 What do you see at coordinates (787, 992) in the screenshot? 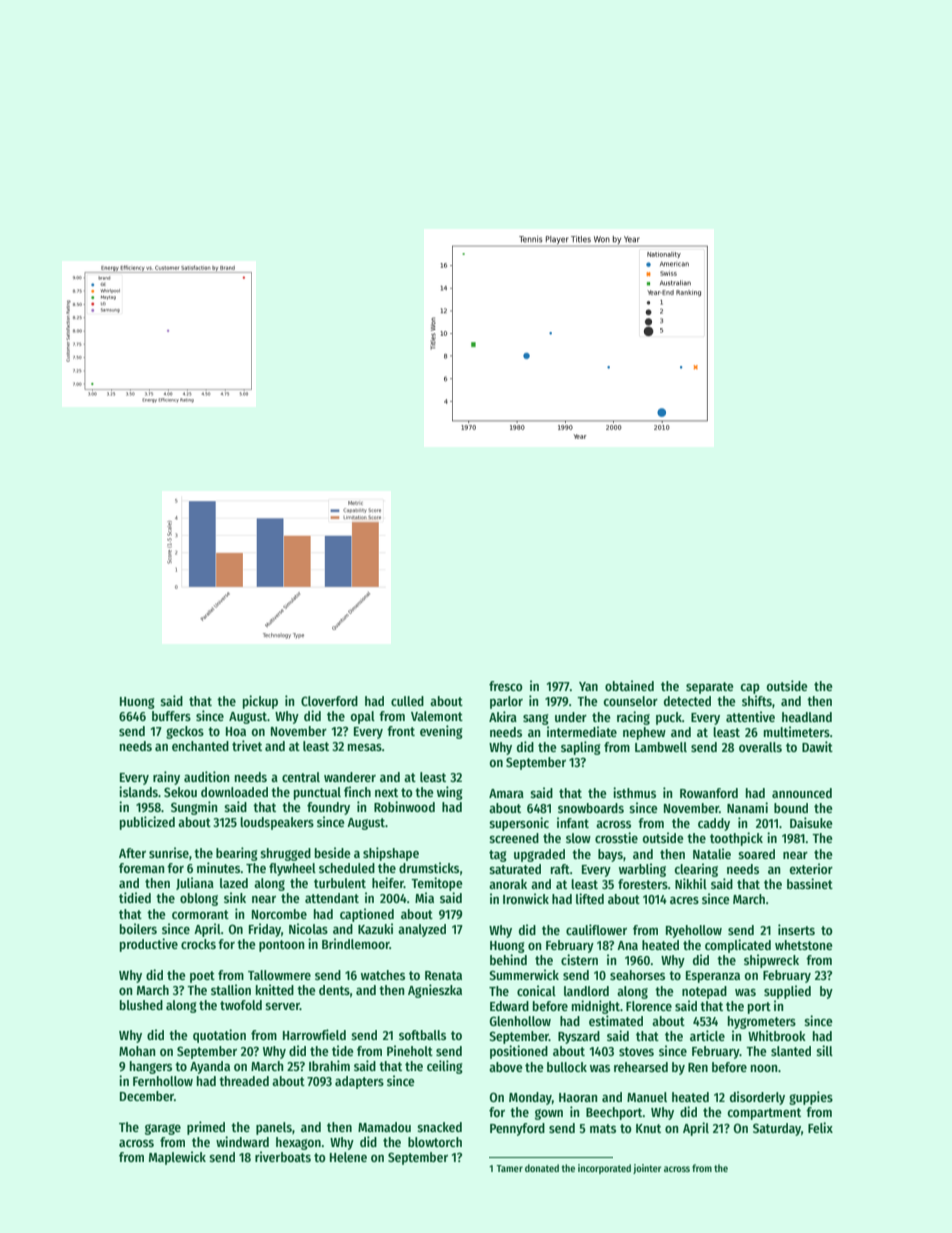
I see `supplied` at bounding box center [787, 992].
